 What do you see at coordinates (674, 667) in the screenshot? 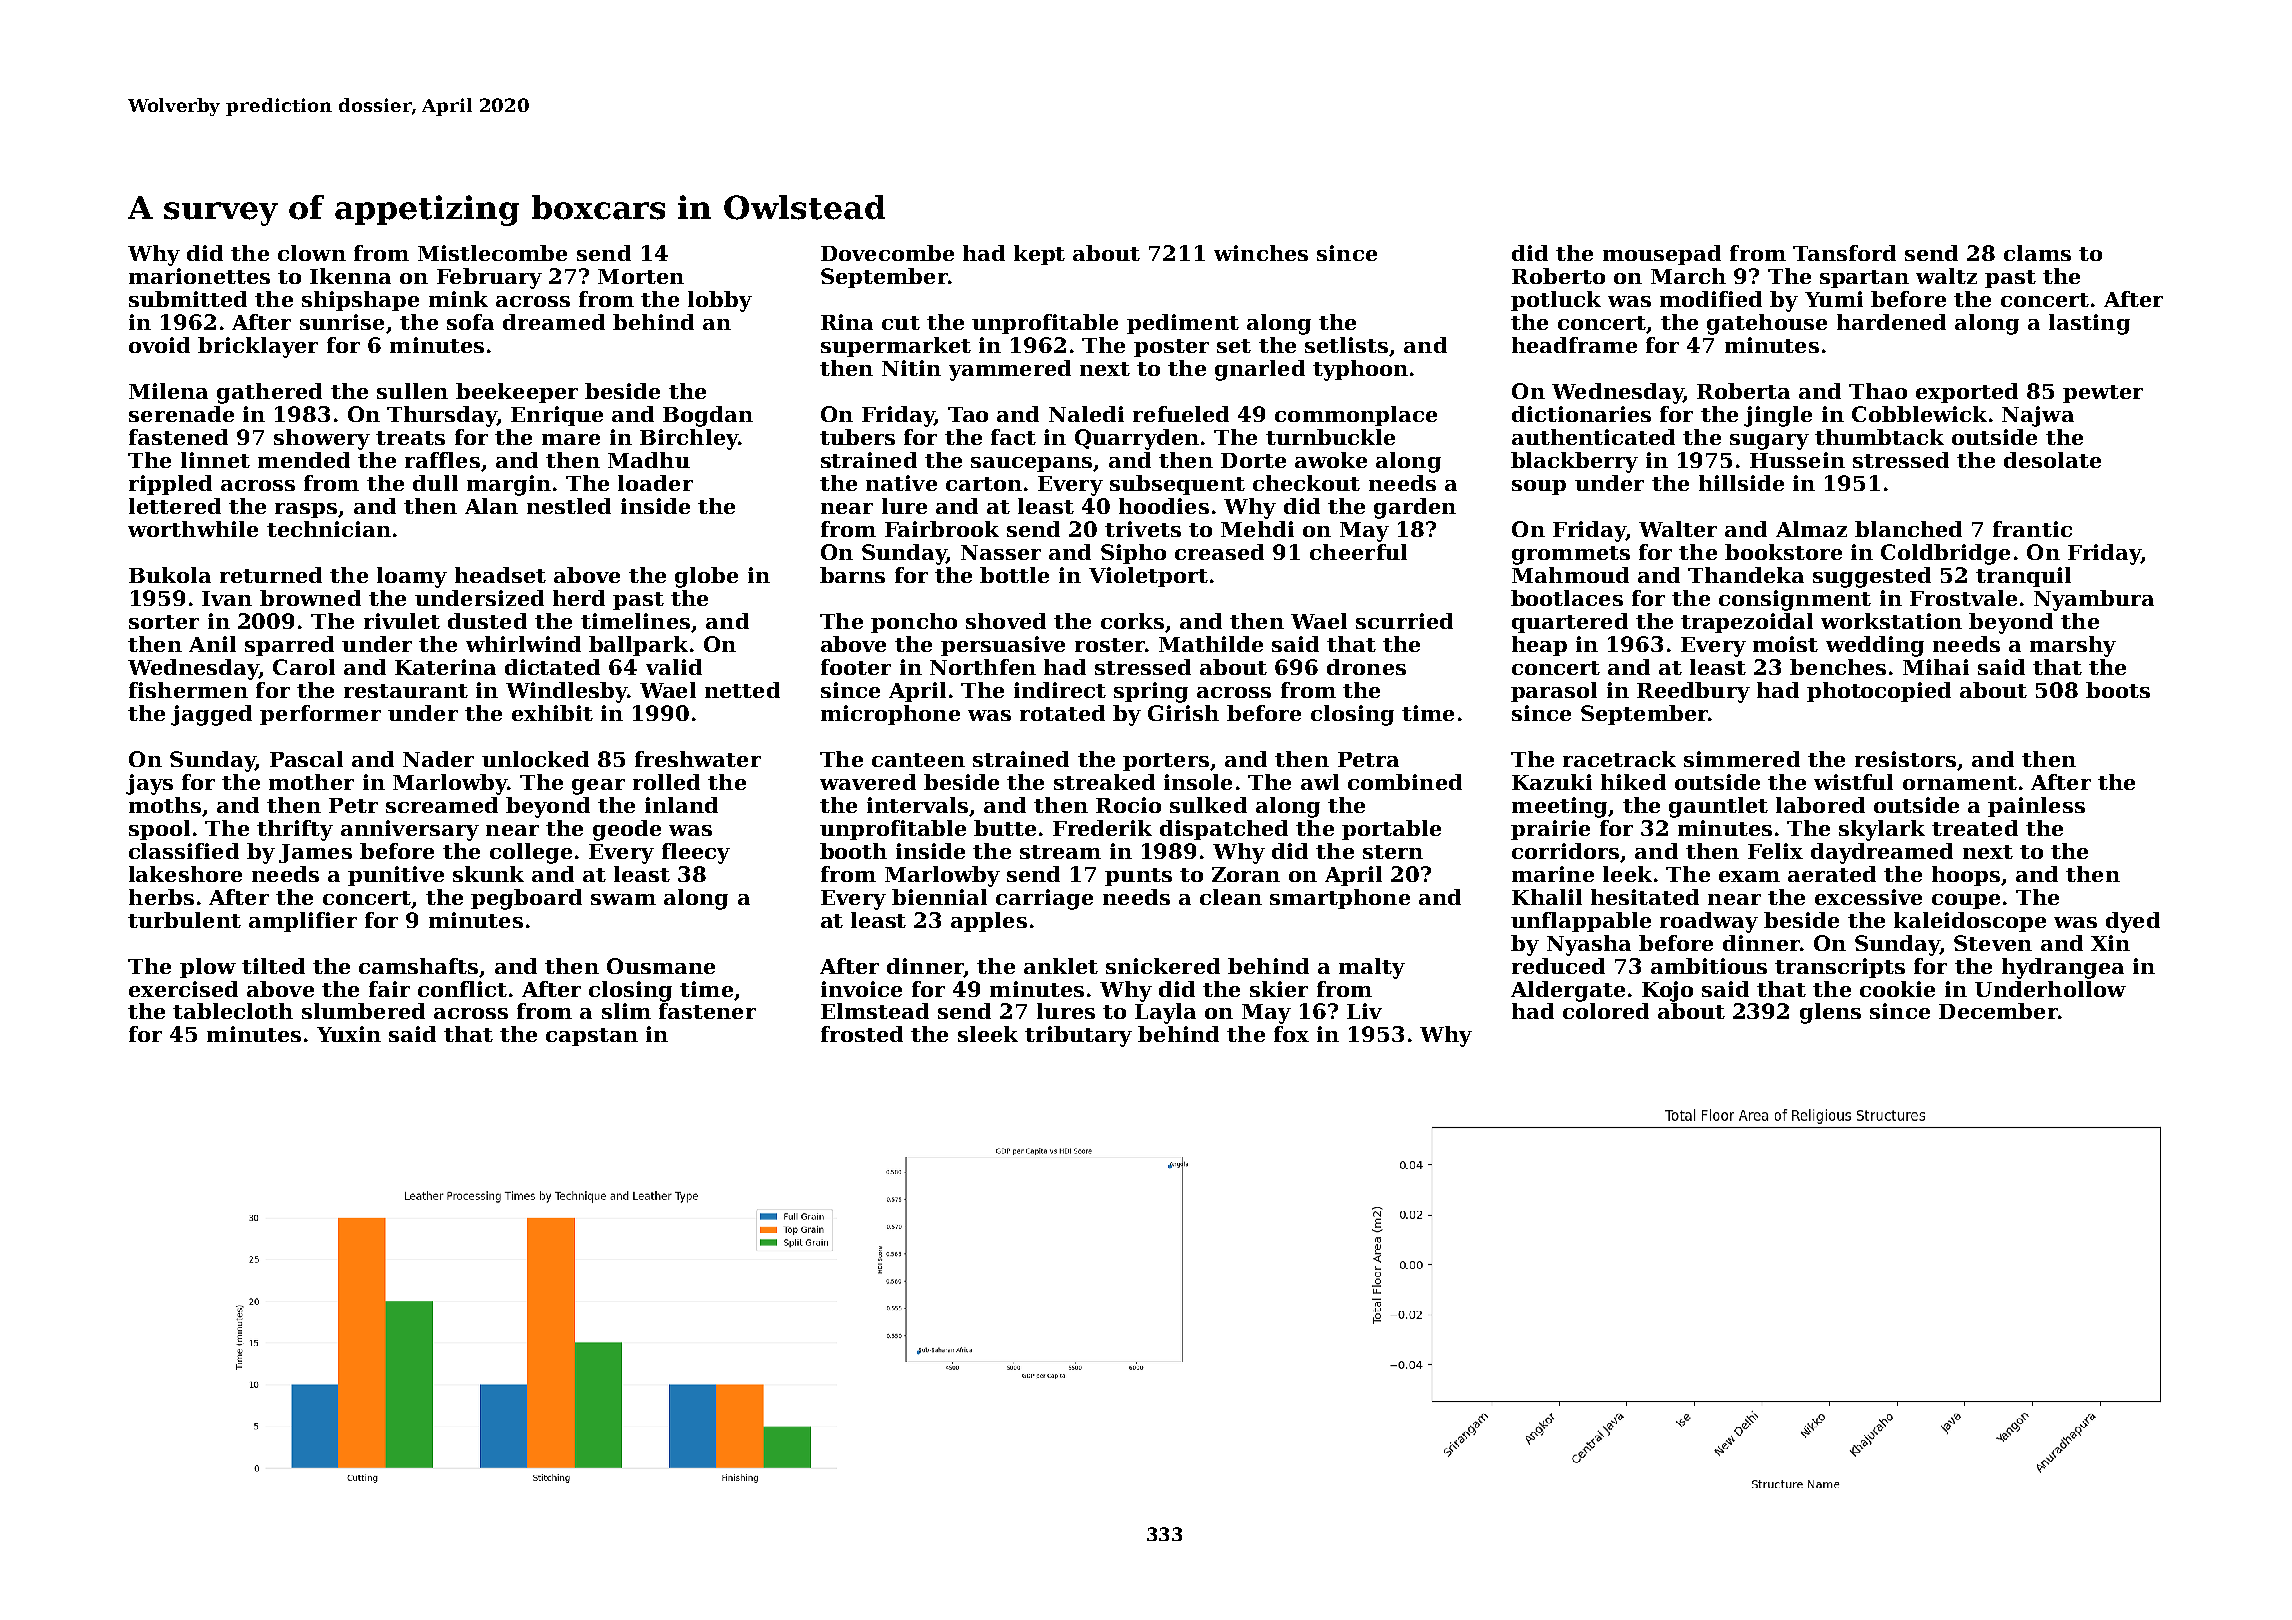
I see `valid` at bounding box center [674, 667].
